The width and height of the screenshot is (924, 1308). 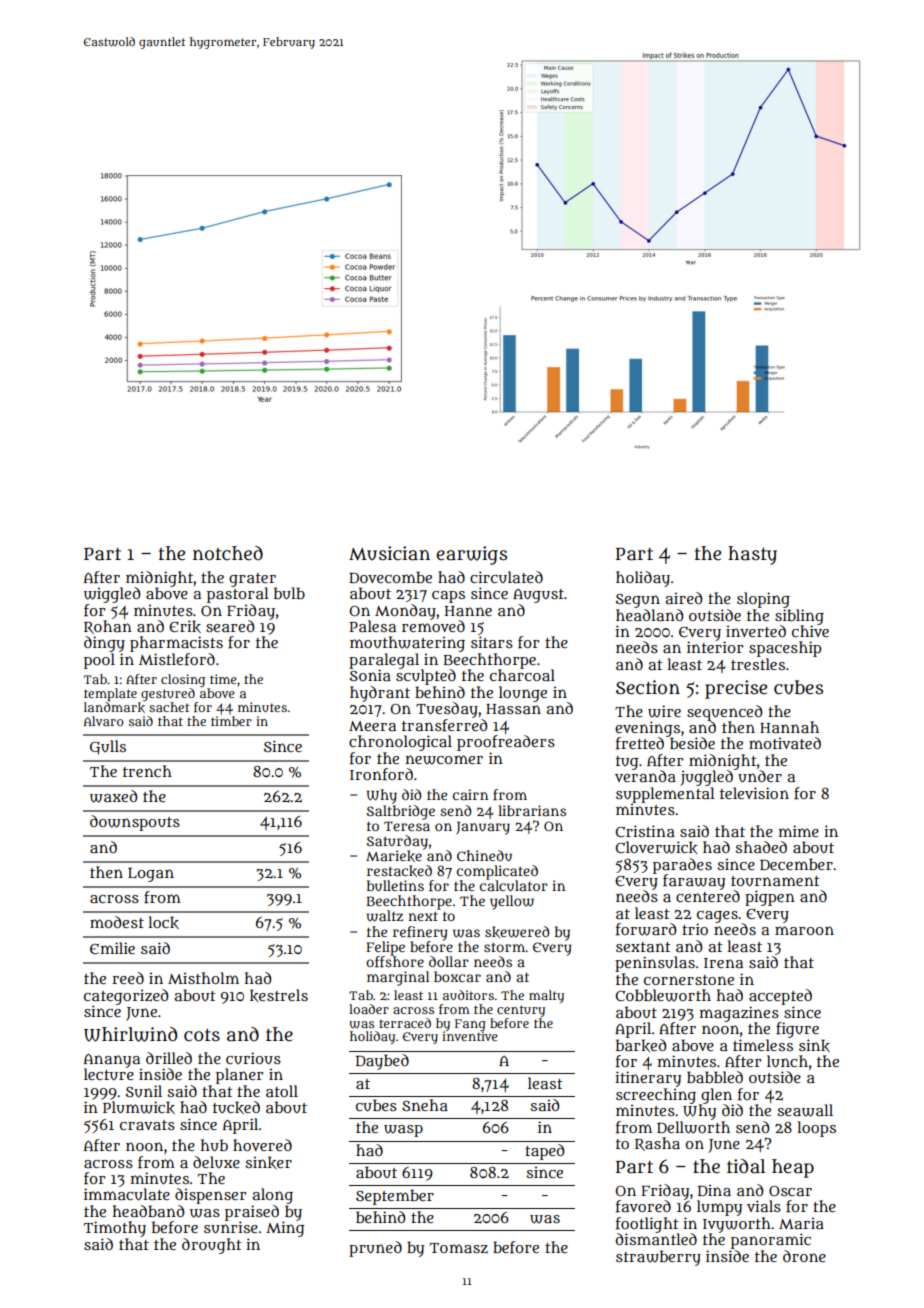 I want to click on cots, so click(x=202, y=1035).
